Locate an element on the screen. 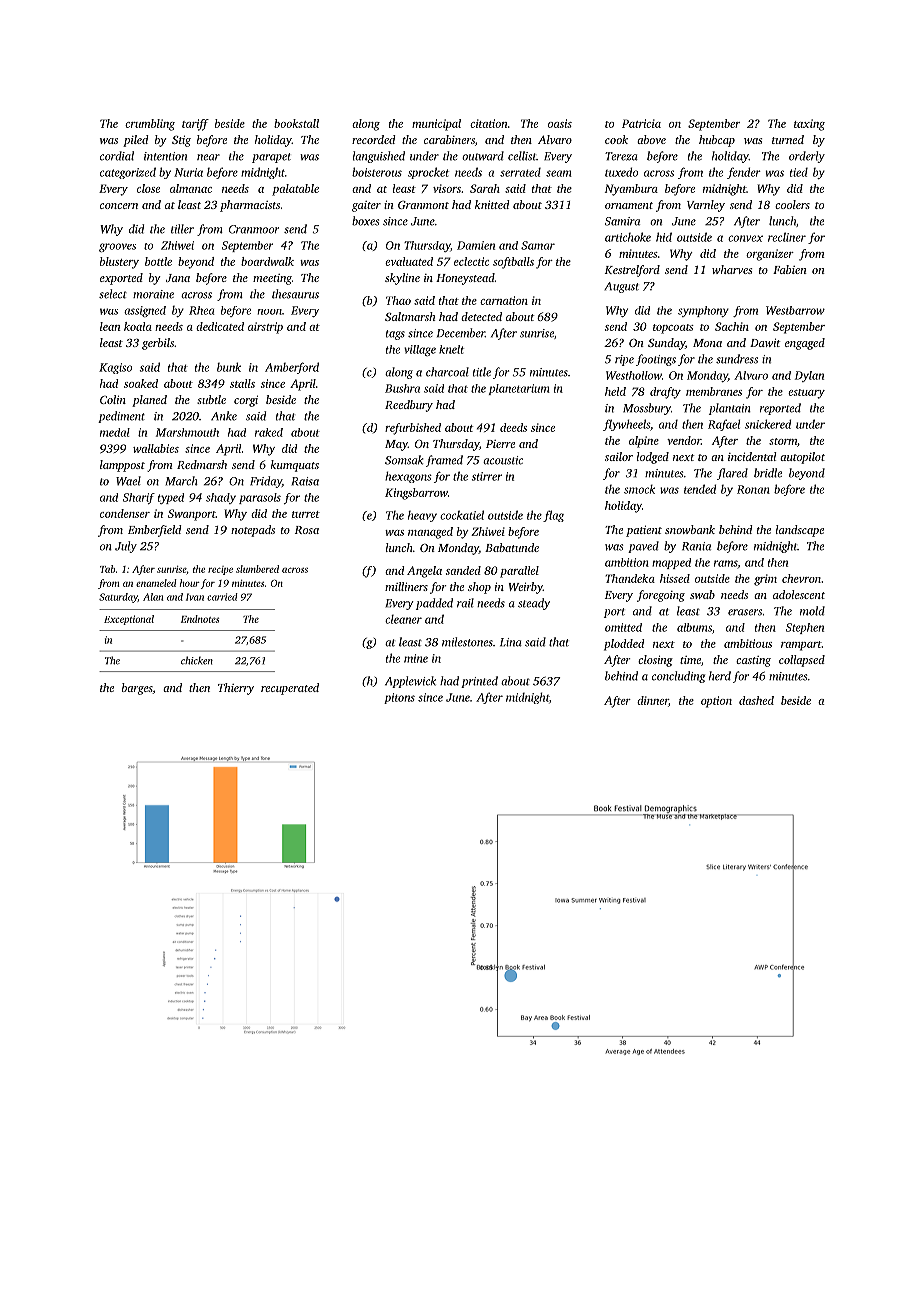 The width and height of the screenshot is (924, 1308). bunk is located at coordinates (229, 367).
